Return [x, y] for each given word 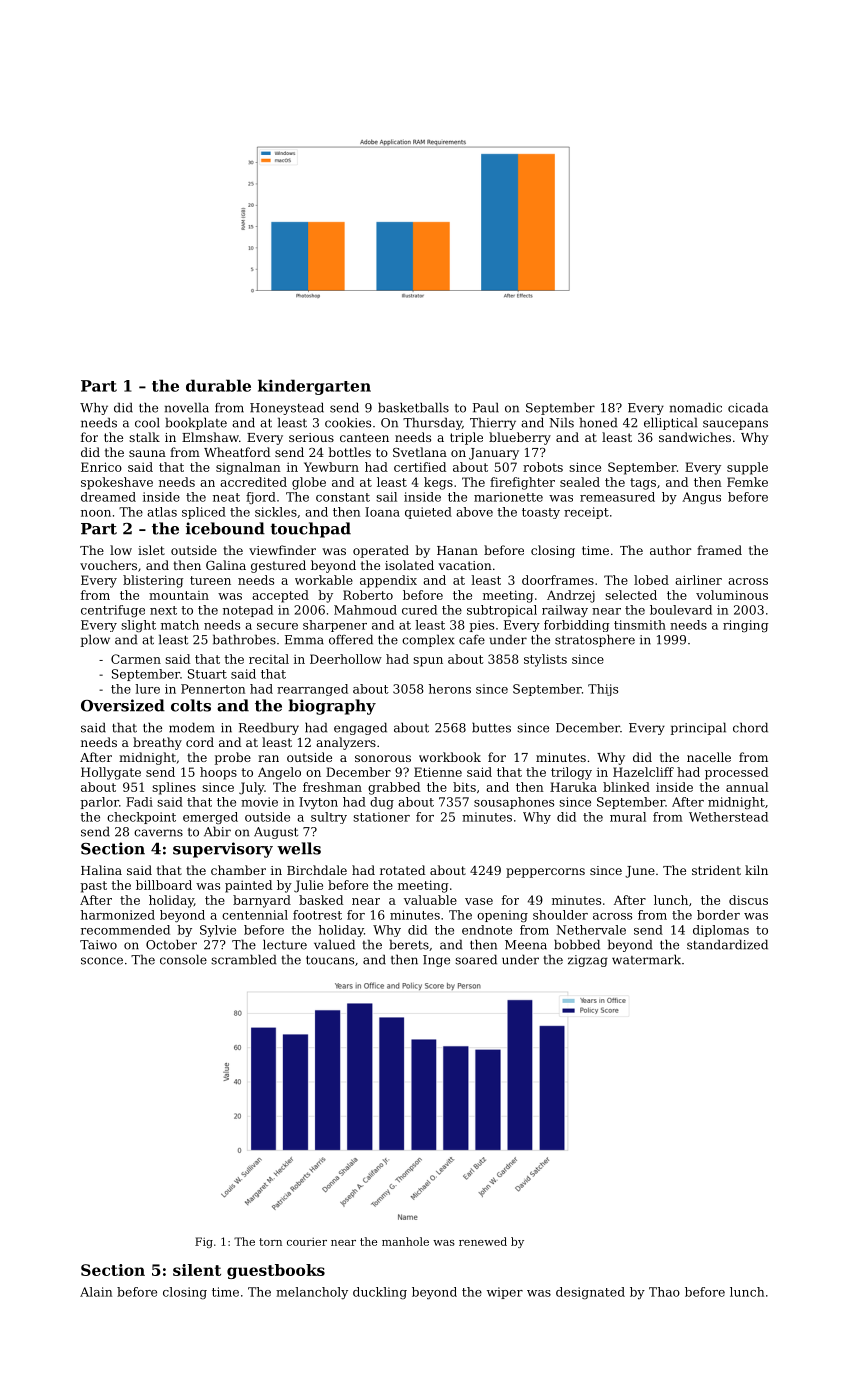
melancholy [312, 1293]
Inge [436, 961]
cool [147, 422]
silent [197, 1270]
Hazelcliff [643, 772]
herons [450, 689]
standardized [727, 944]
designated [590, 1293]
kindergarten [314, 387]
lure [147, 689]
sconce [102, 961]
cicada [748, 407]
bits [464, 787]
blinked [626, 787]
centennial [255, 915]
